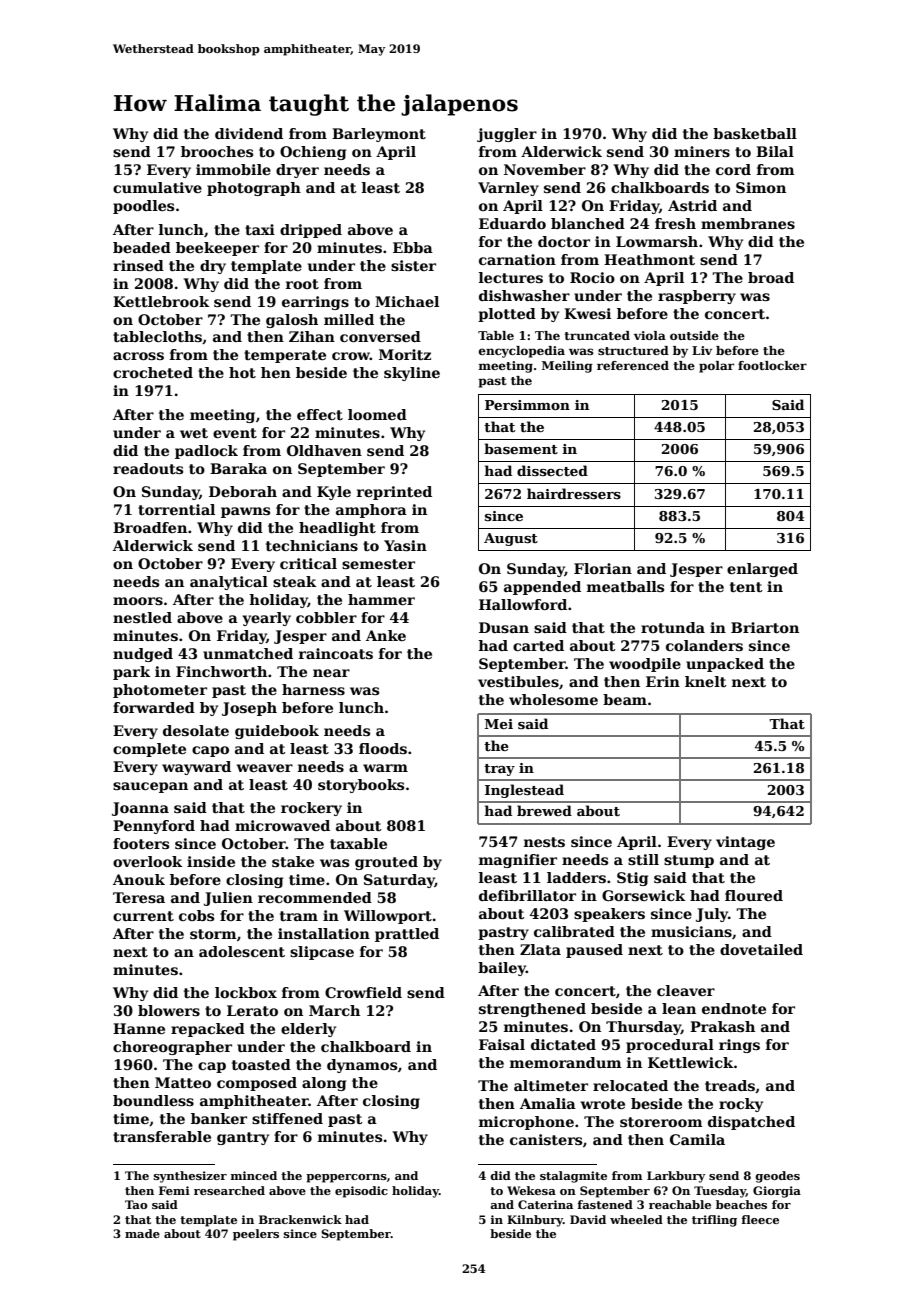  I want to click on reprinted, so click(394, 493).
